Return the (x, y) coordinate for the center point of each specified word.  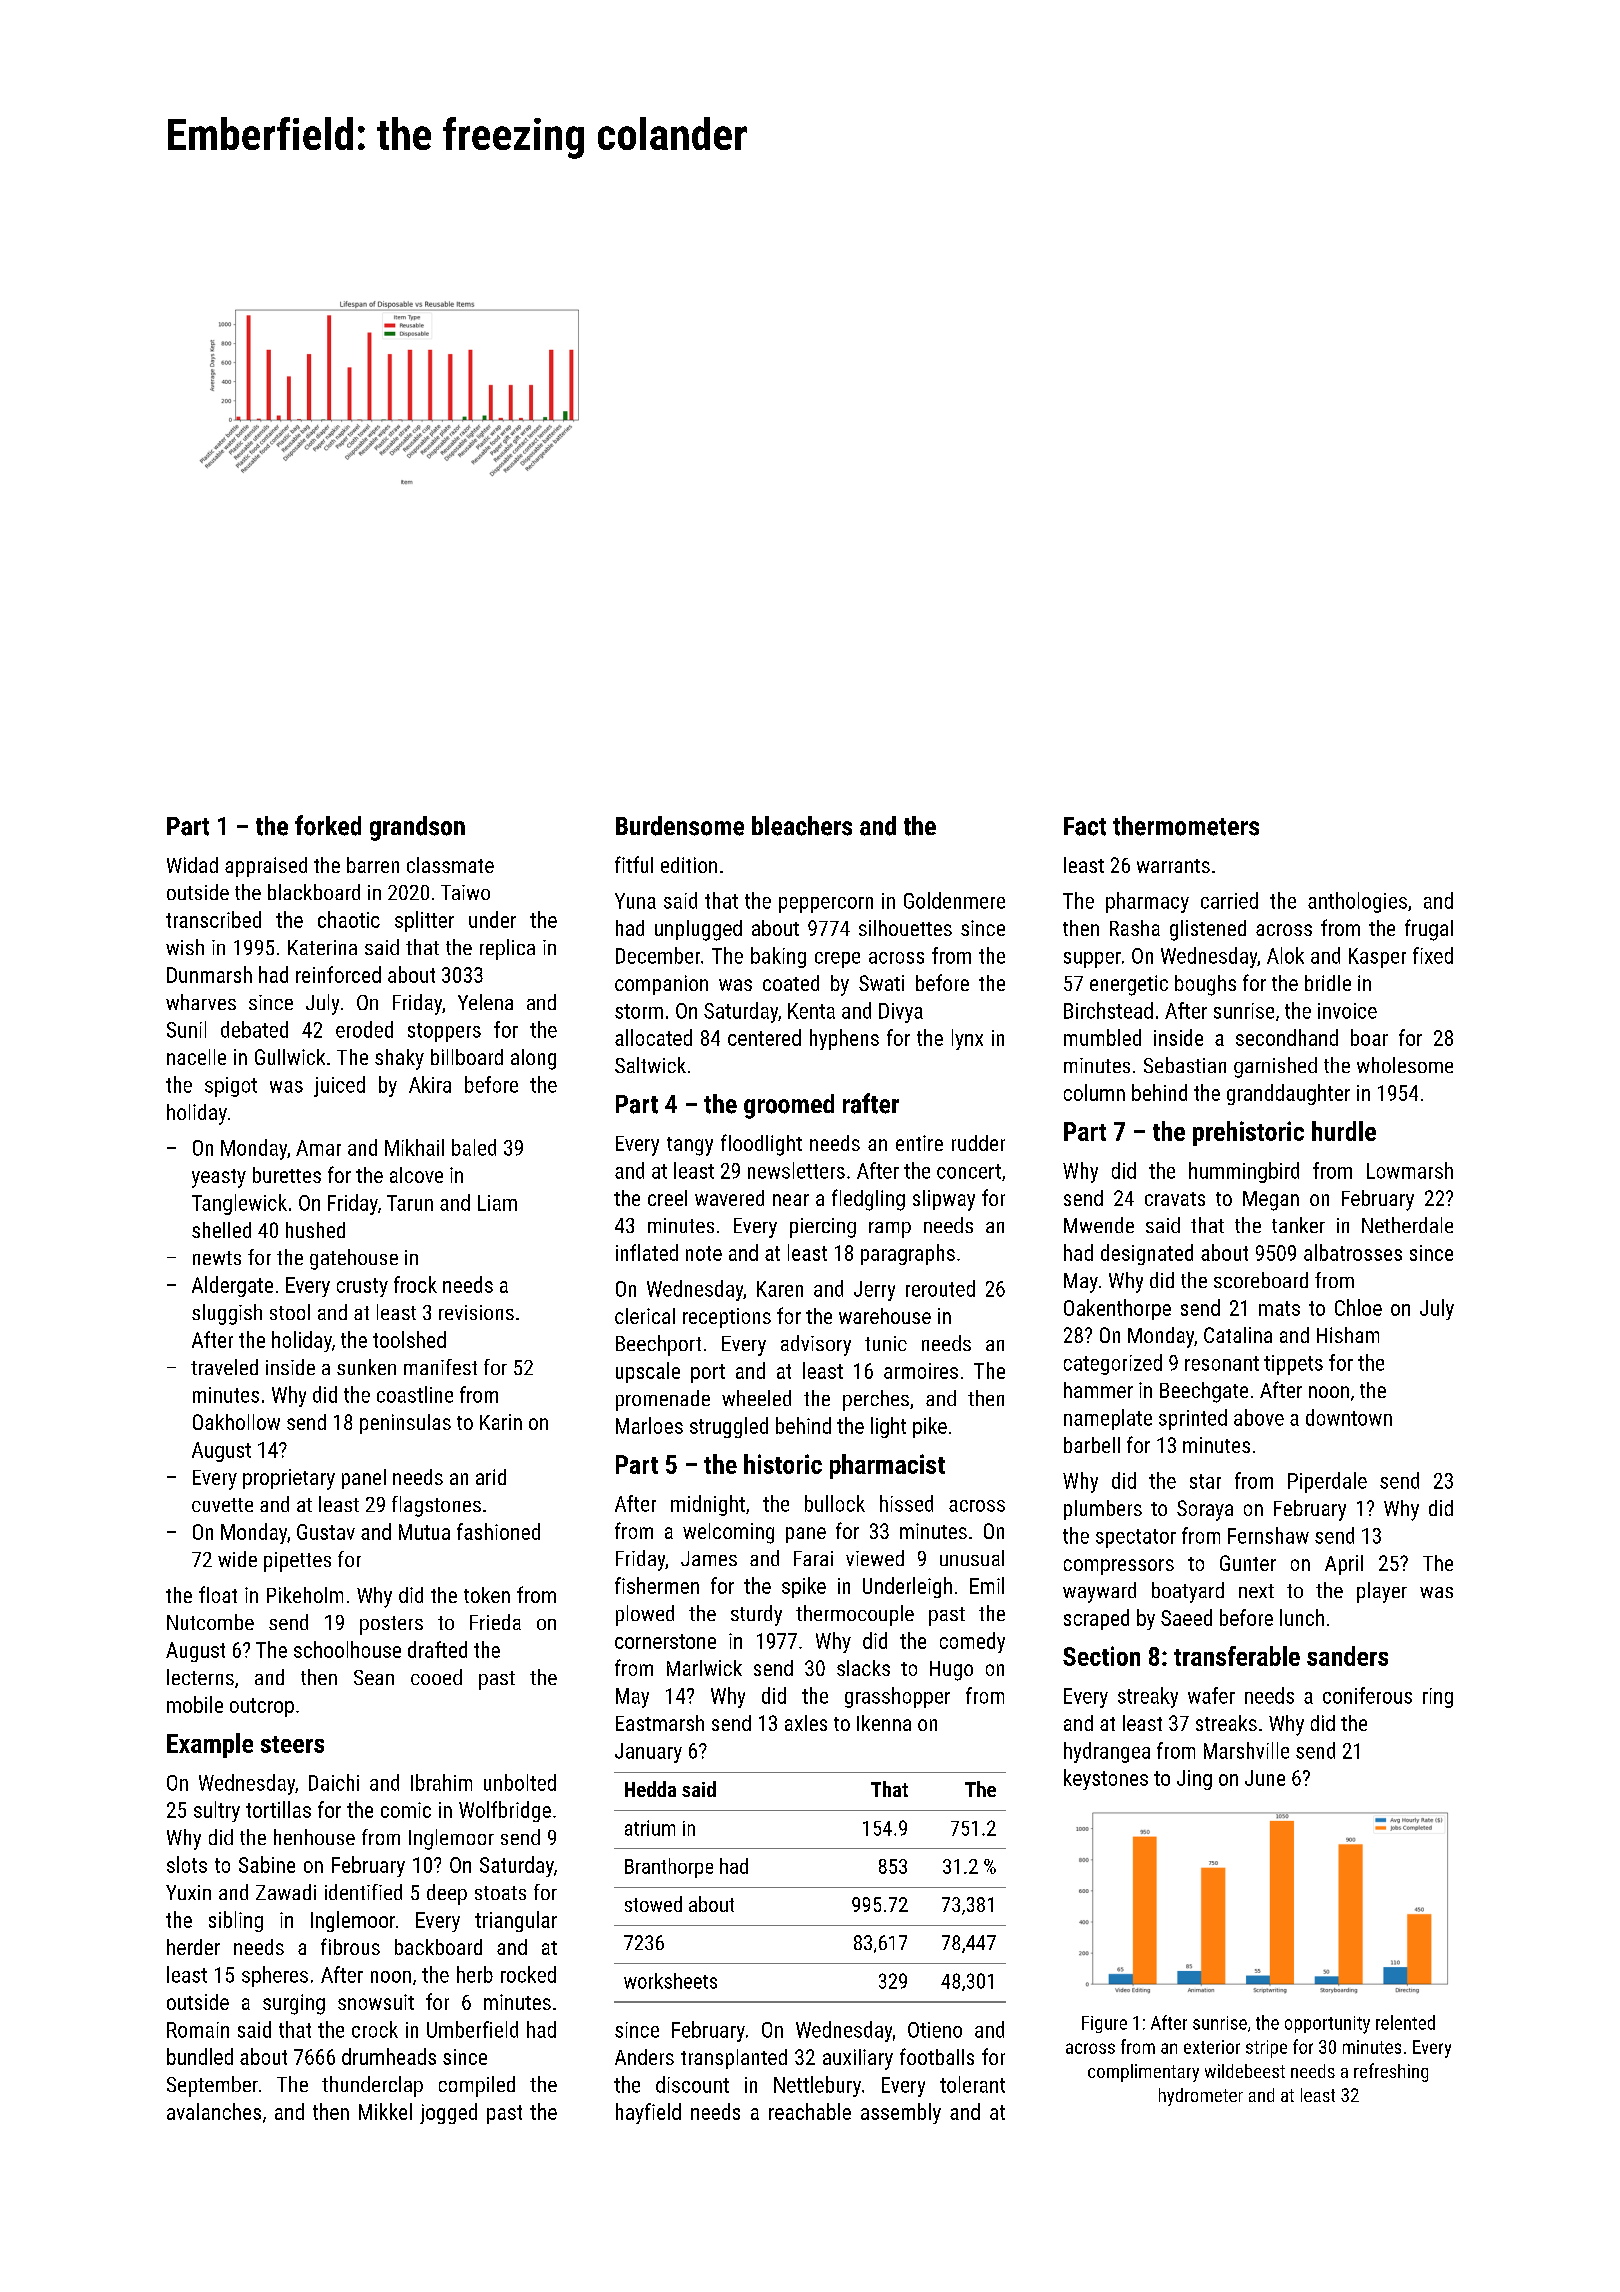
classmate (450, 865)
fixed (1433, 955)
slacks (863, 1668)
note (704, 1253)
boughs (1205, 985)
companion (661, 985)
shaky (399, 1059)
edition (689, 865)
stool (290, 1312)
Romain (198, 2030)
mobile (195, 1704)
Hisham (1348, 1335)
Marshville (1246, 1750)
